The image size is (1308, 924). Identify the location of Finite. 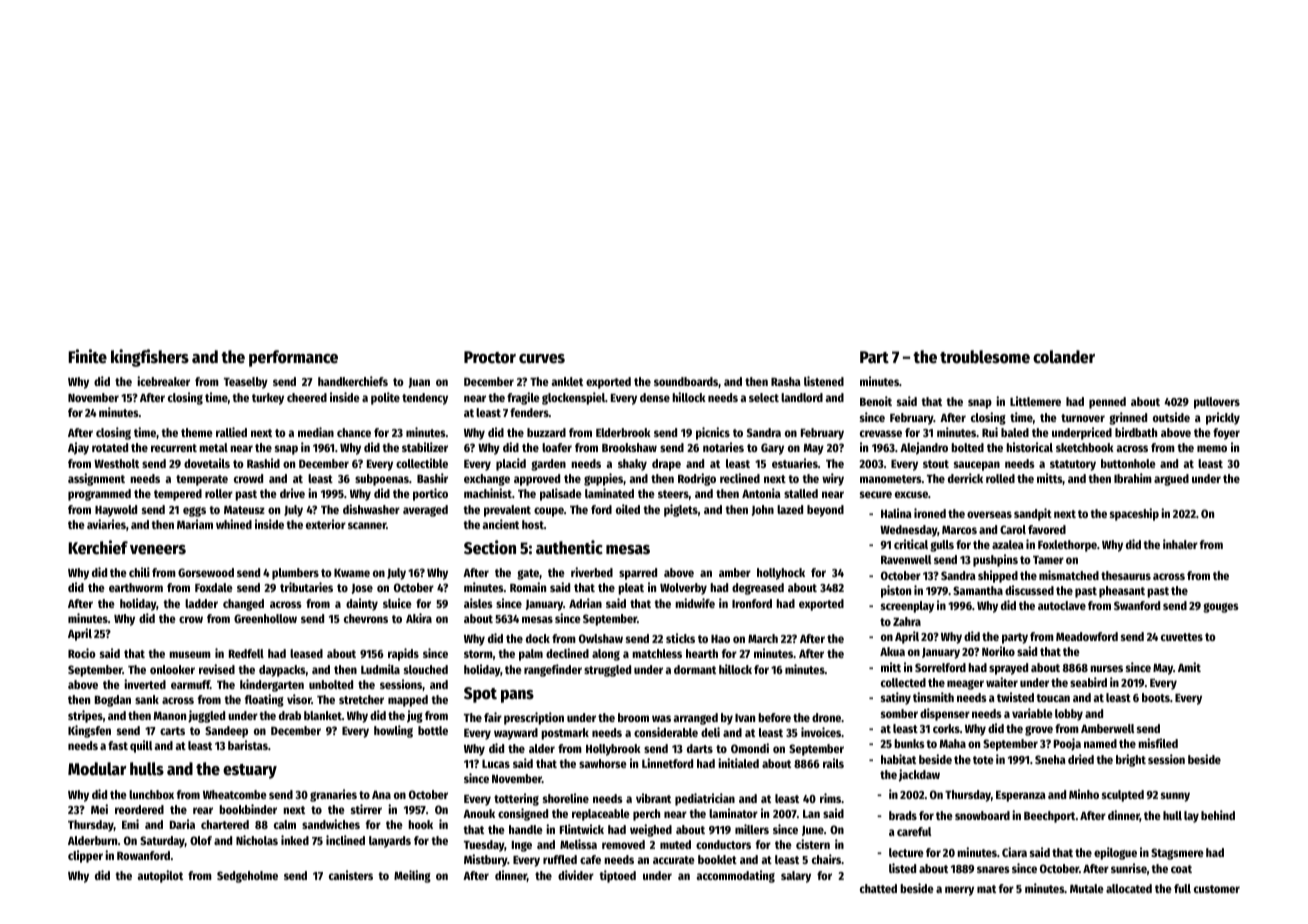
(87, 356).
